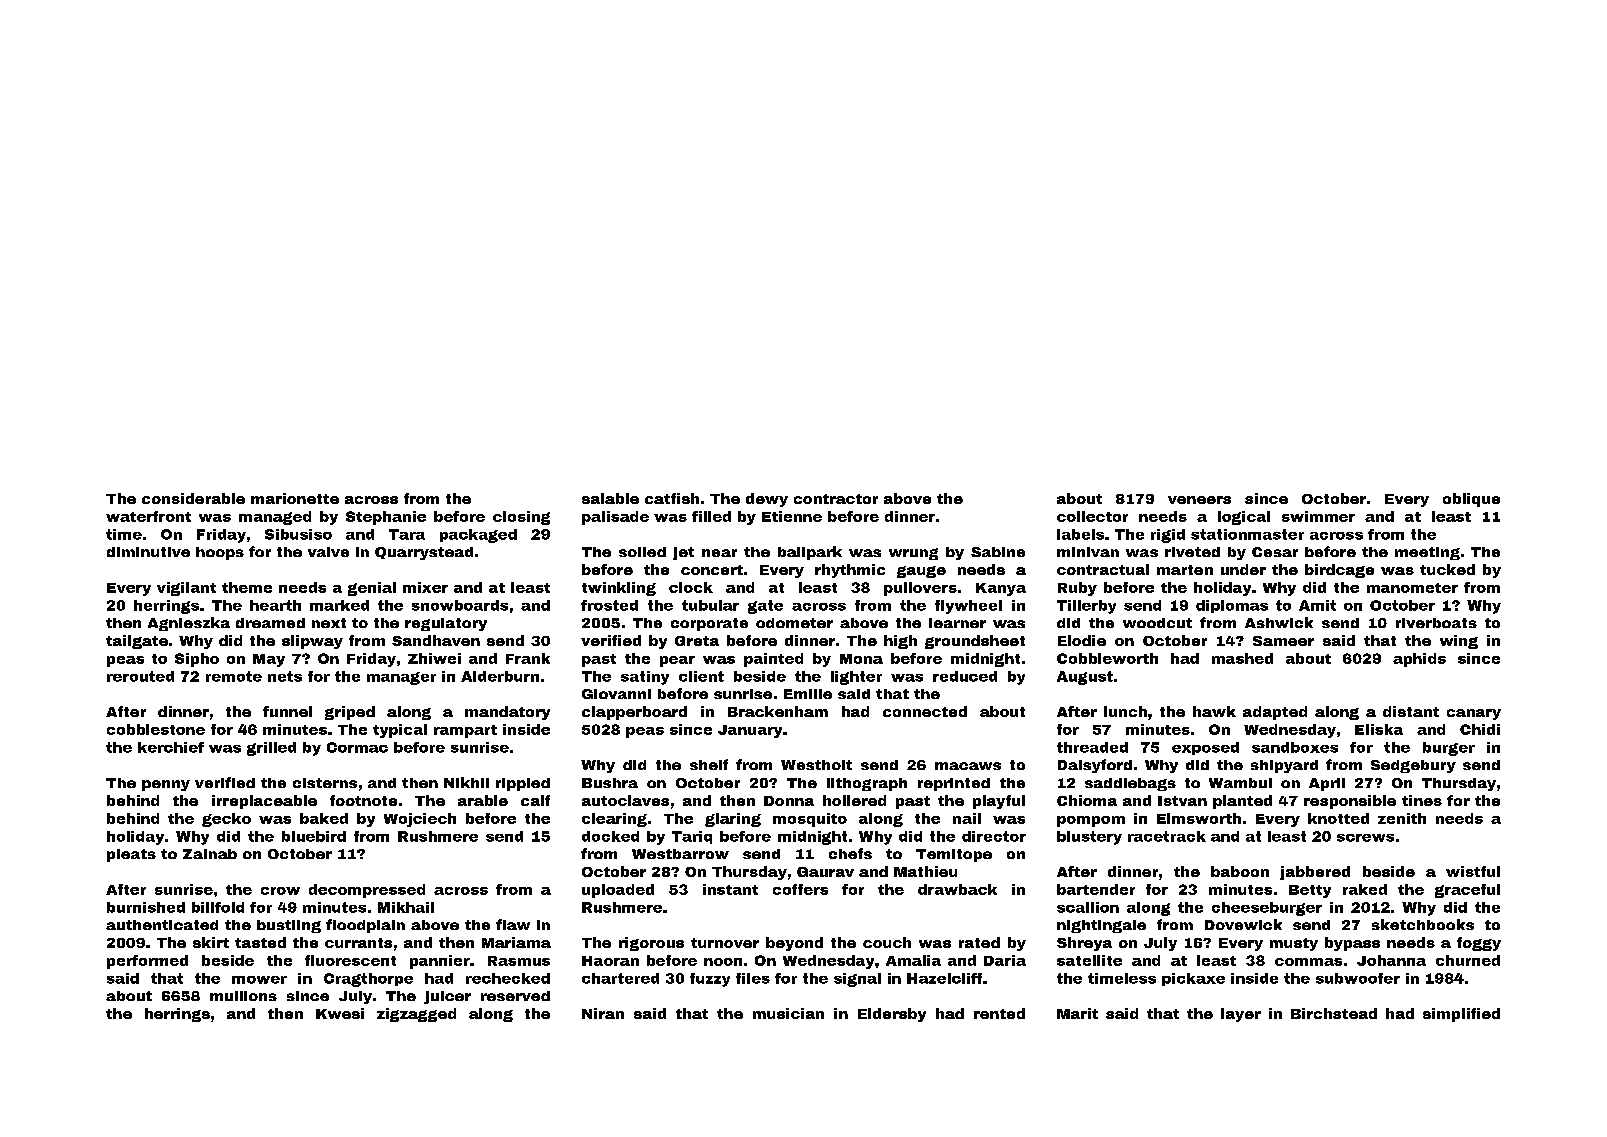 This screenshot has height=1137, width=1607. I want to click on waterfront, so click(148, 516).
